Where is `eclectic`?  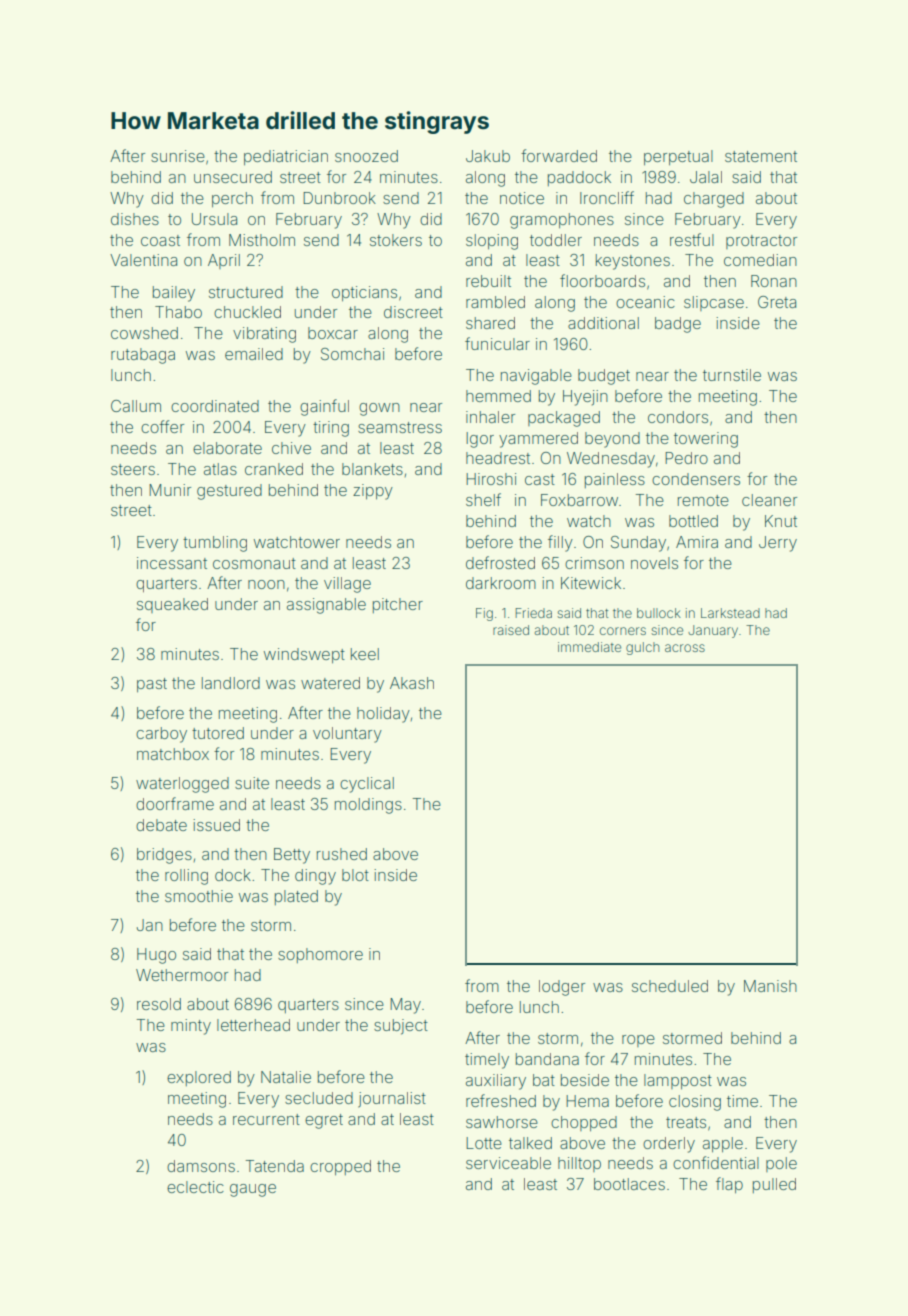 eclectic is located at coordinates (195, 1187).
